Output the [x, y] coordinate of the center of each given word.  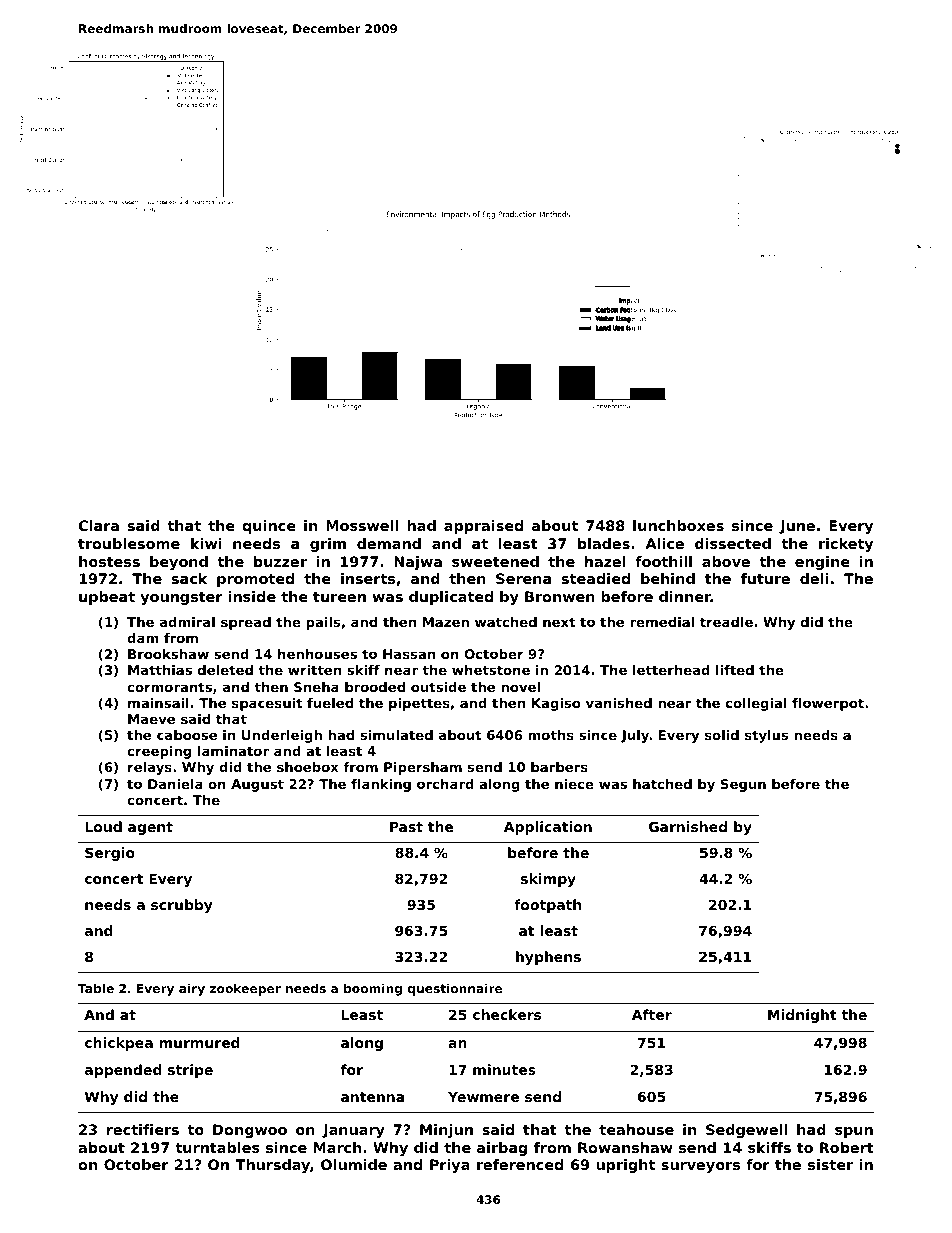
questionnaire [455, 989]
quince [269, 527]
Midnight [802, 1016]
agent [150, 828]
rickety [846, 545]
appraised [483, 527]
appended [123, 1071]
